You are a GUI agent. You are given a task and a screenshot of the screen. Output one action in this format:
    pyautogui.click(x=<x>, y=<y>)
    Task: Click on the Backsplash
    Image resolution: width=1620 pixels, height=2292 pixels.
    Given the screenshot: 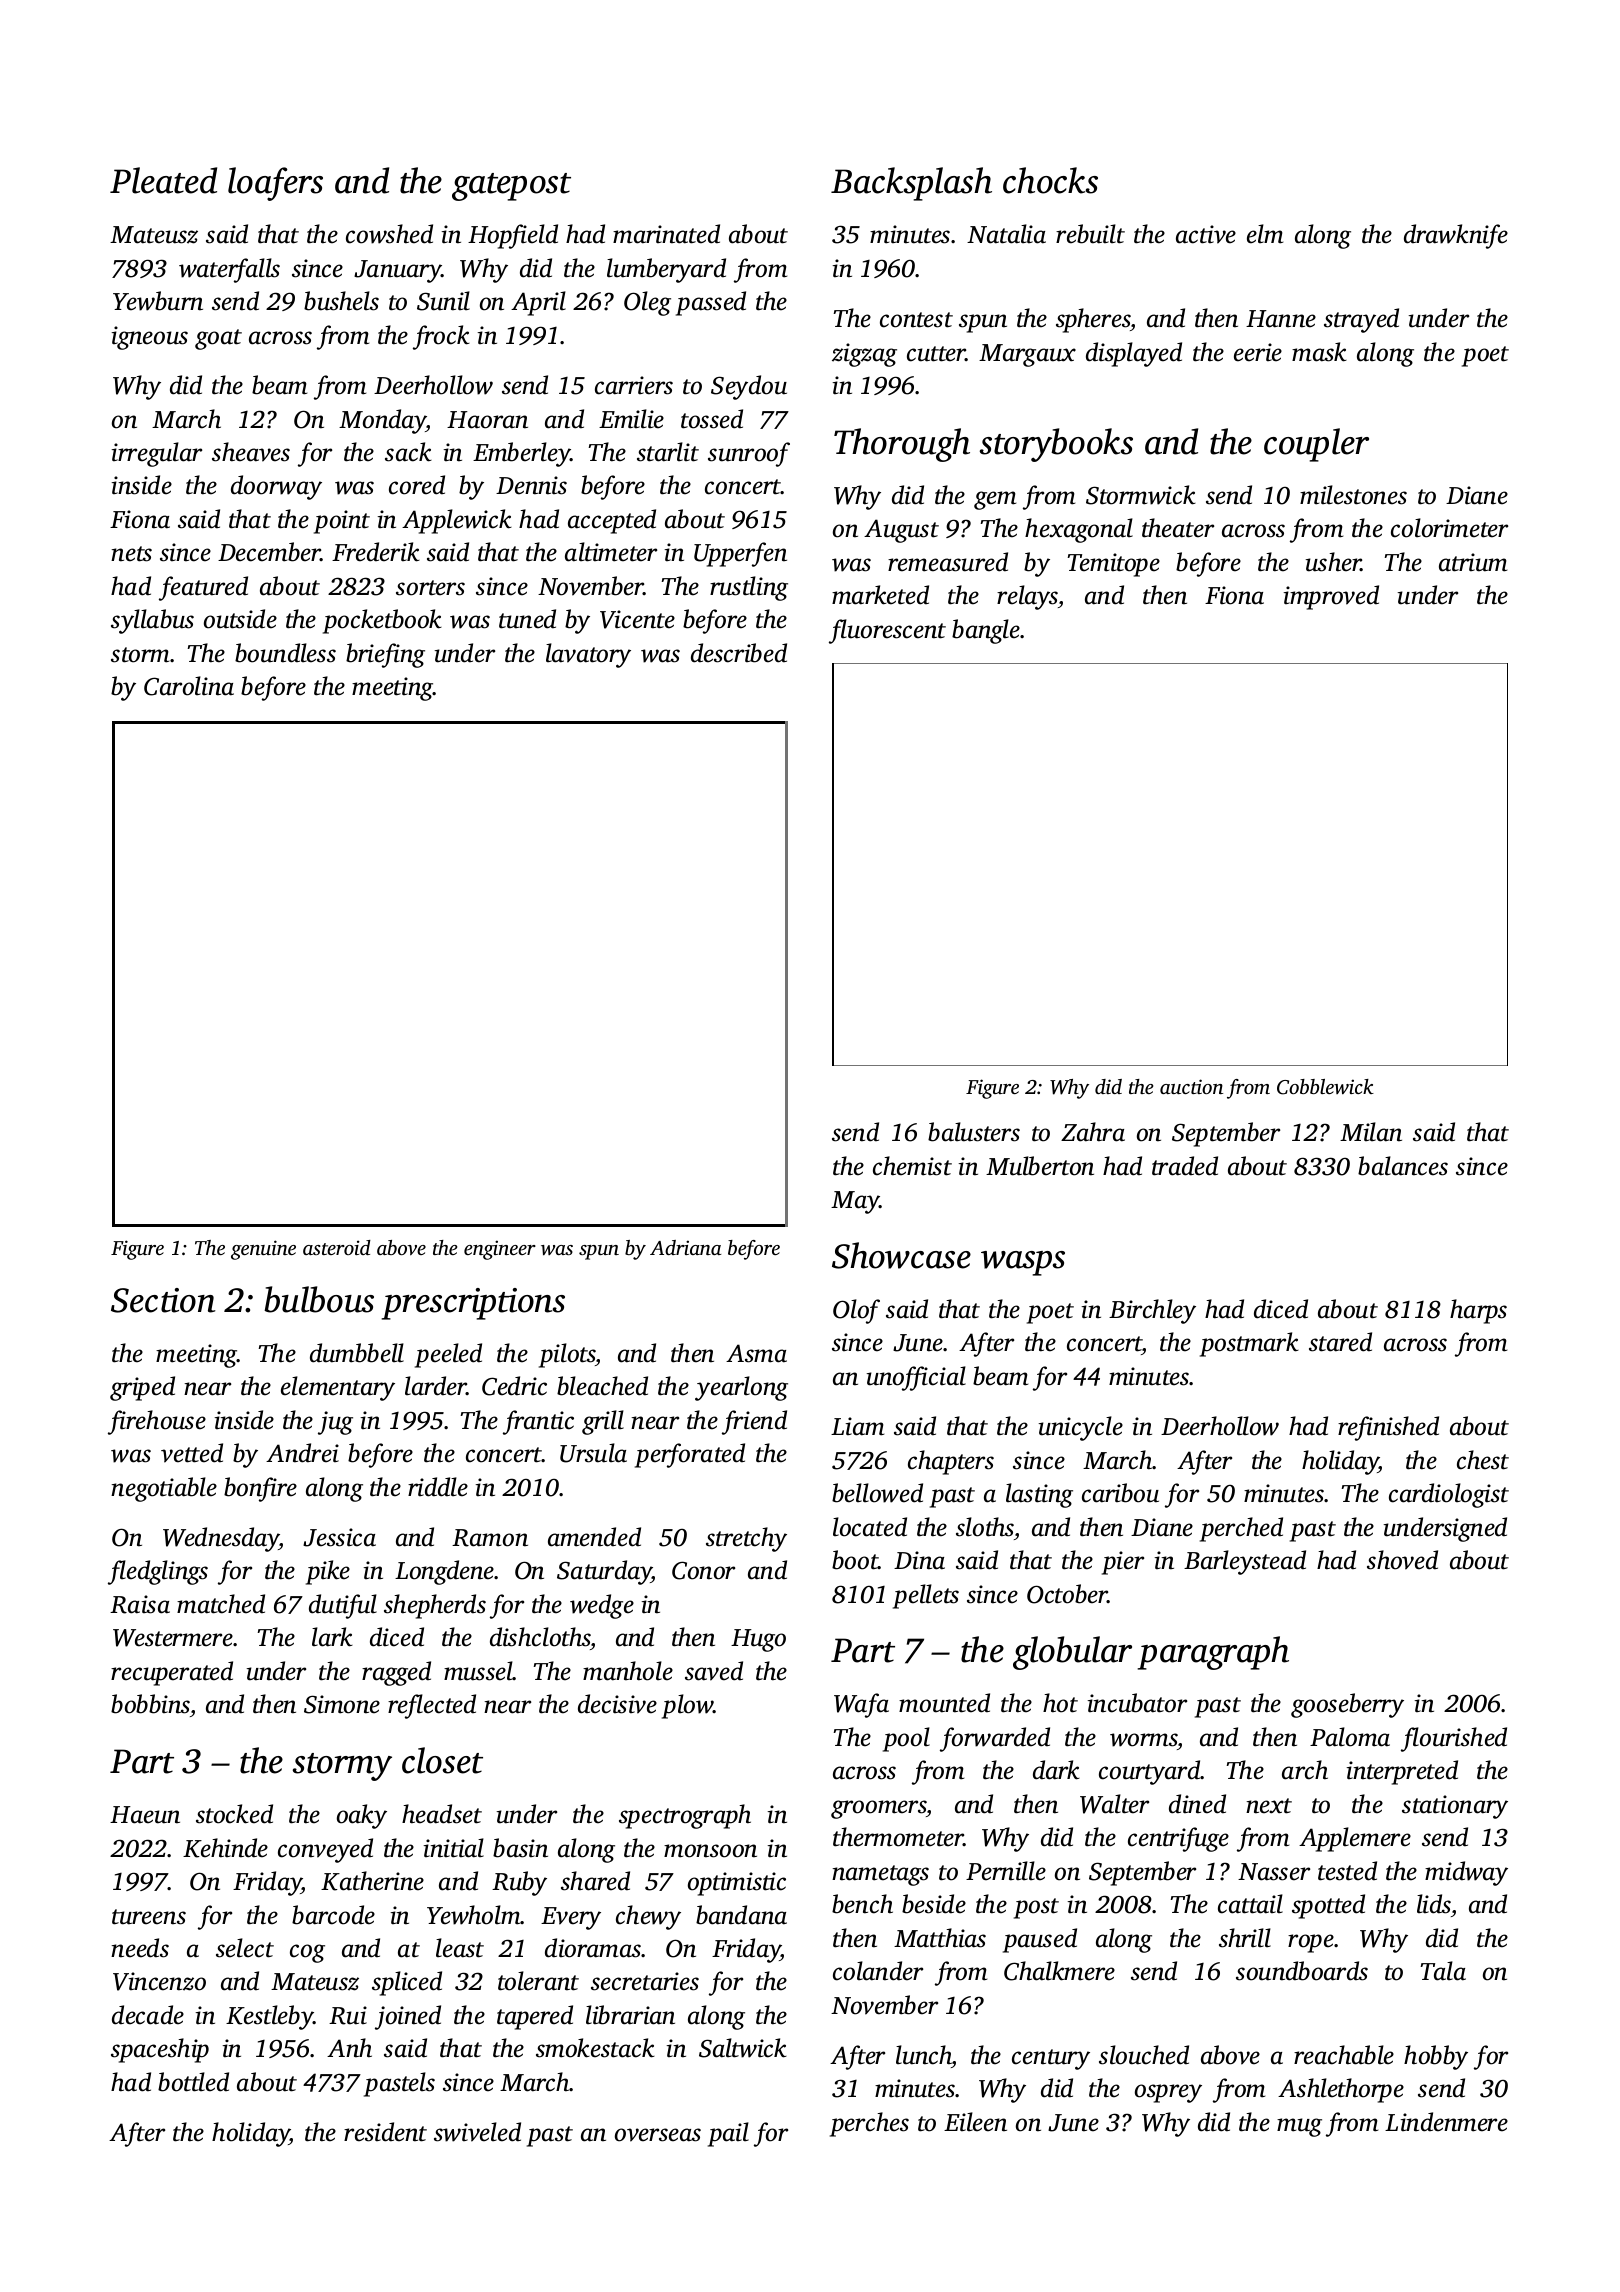 What is the action you would take?
    pyautogui.click(x=911, y=184)
